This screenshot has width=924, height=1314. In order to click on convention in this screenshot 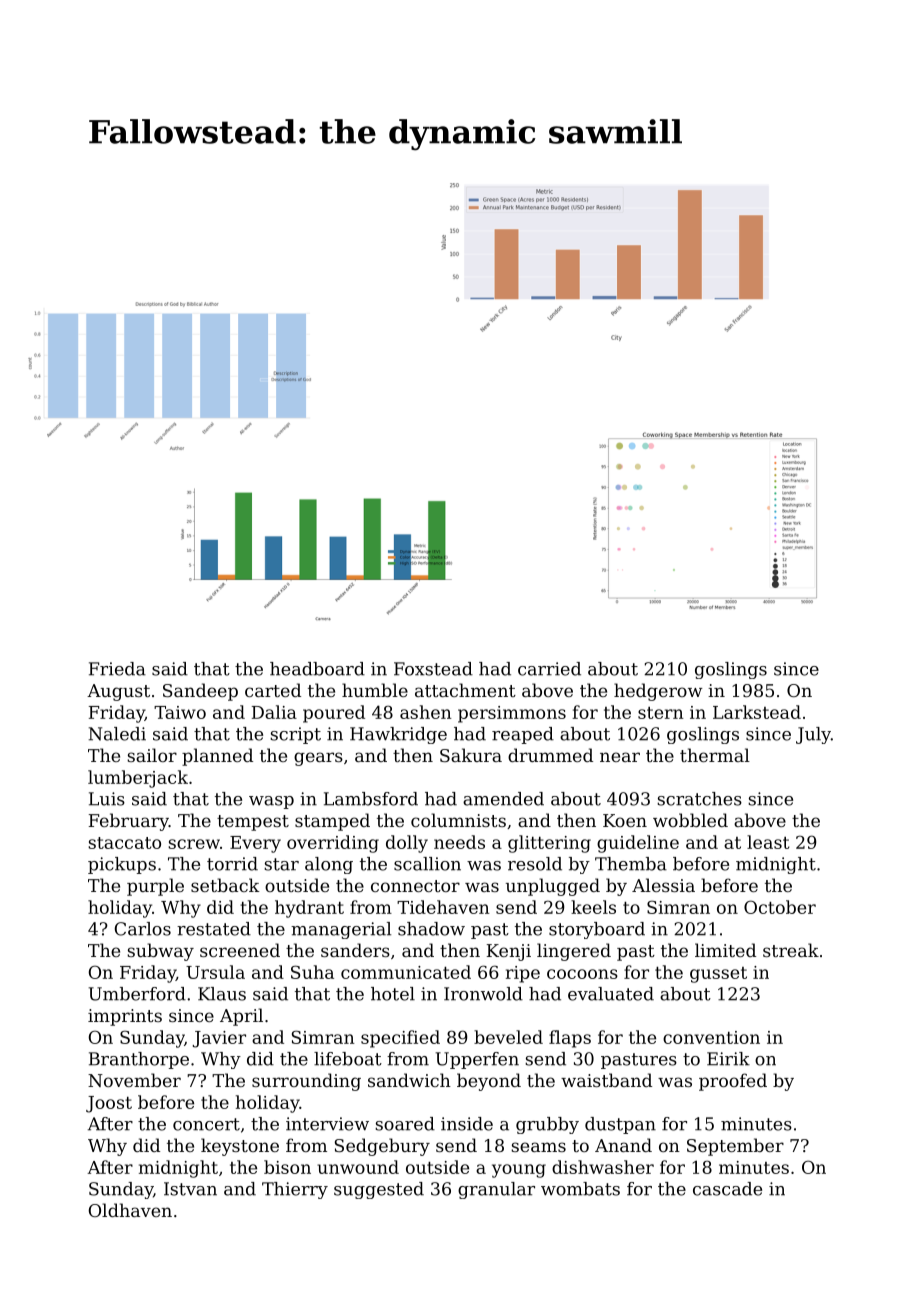, I will do `click(711, 1037)`.
